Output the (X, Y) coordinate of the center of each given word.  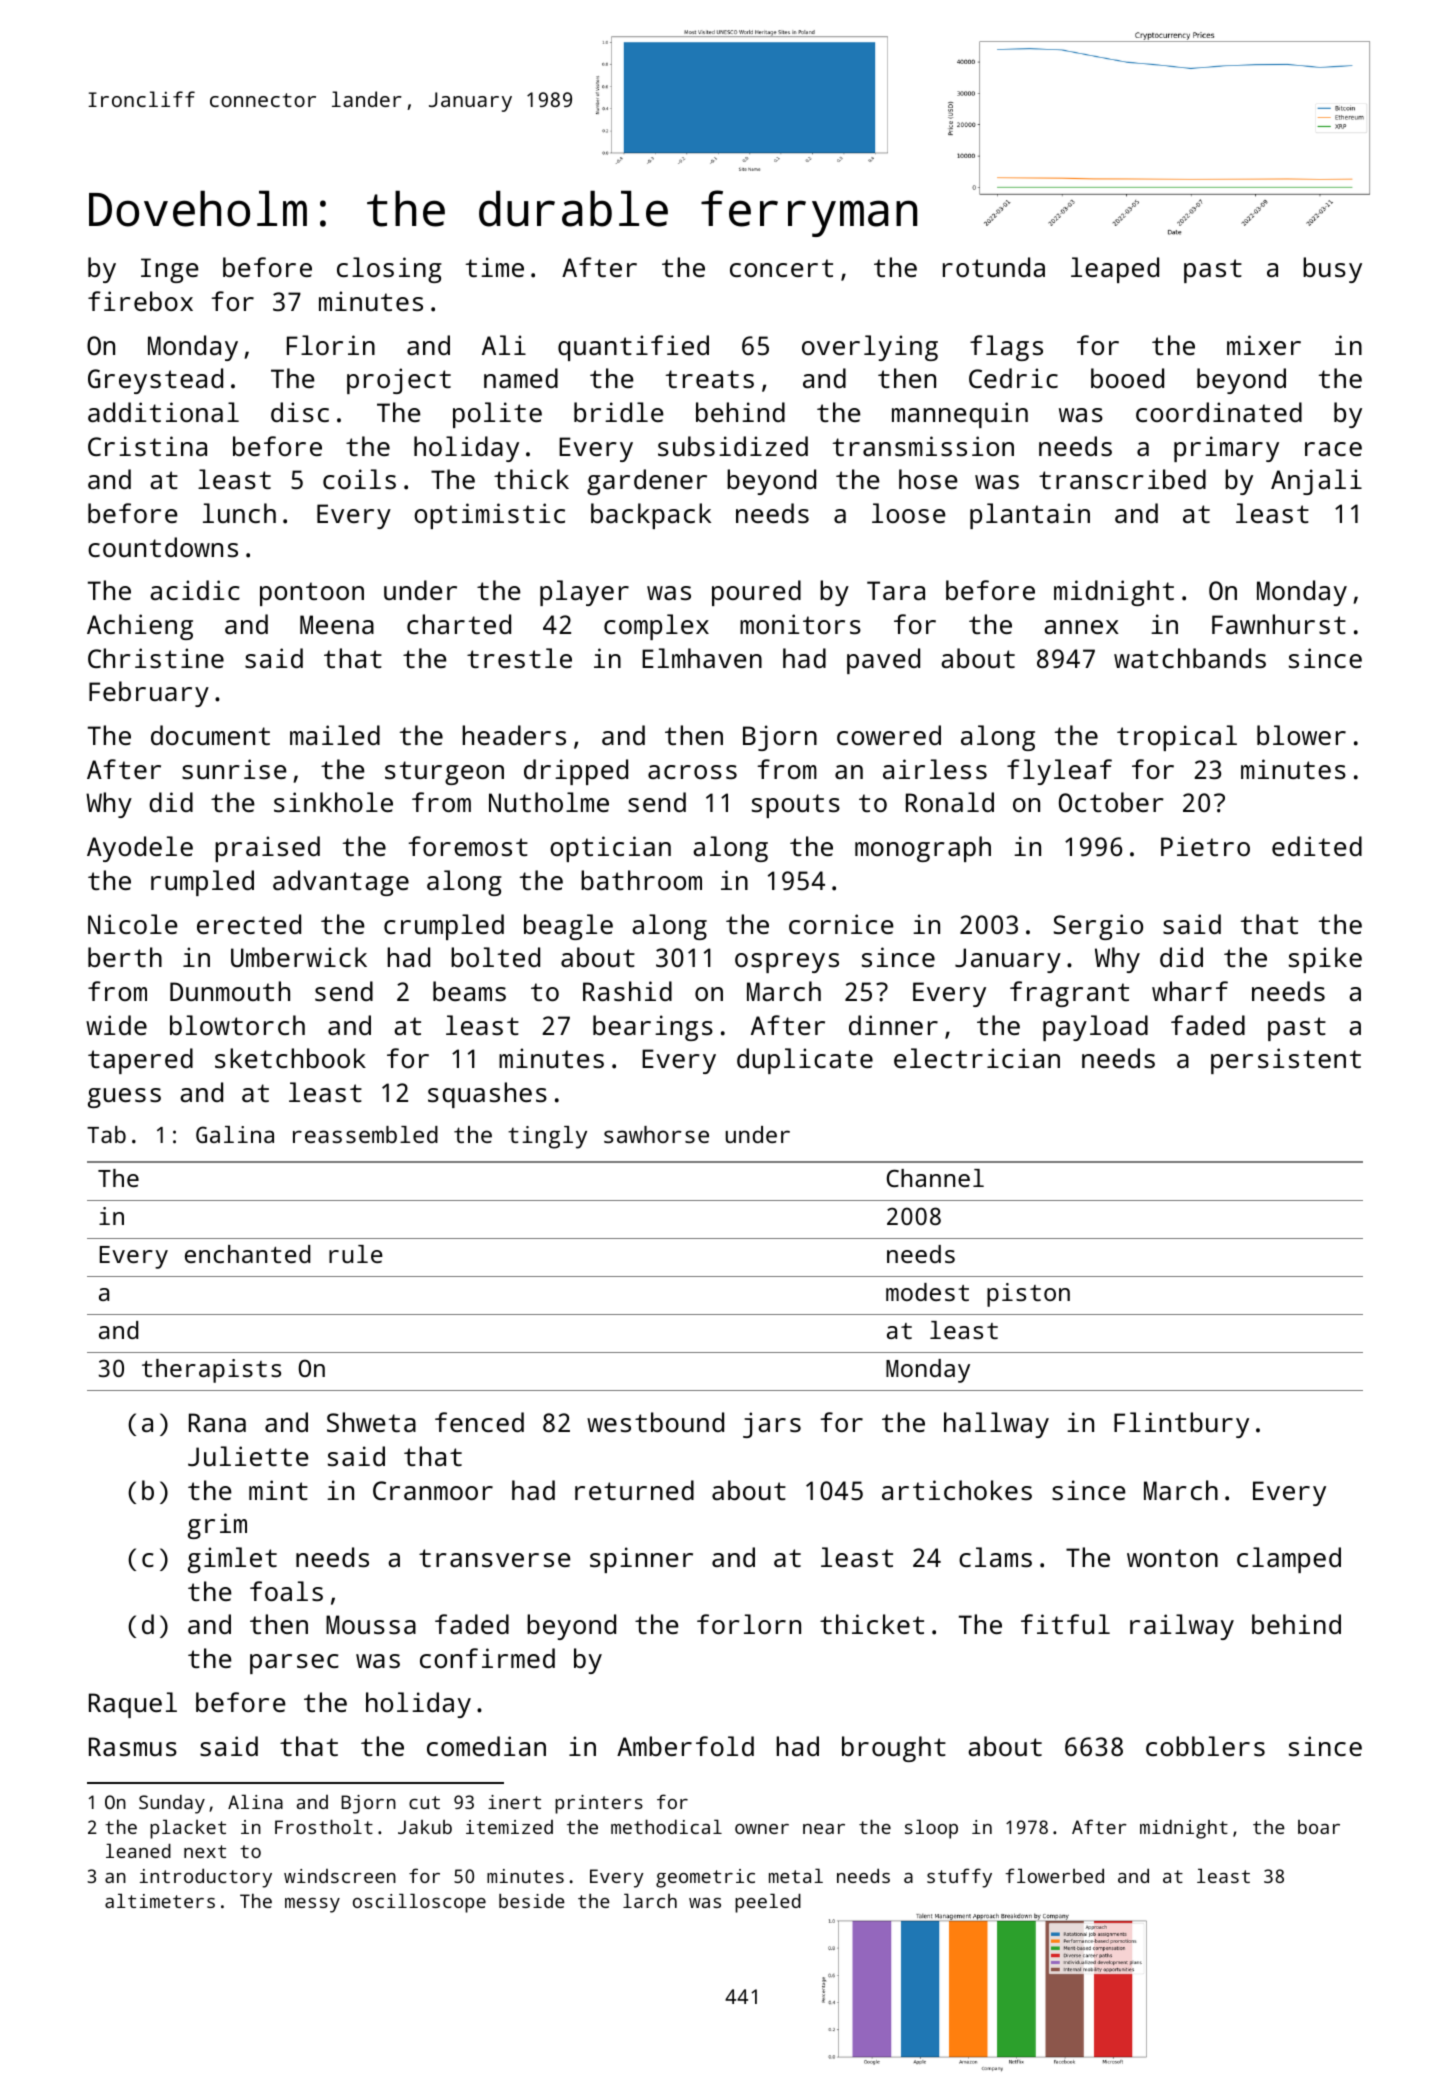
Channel (935, 1178)
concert (781, 268)
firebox (140, 301)
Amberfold (685, 1746)
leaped (1115, 270)
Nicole (133, 924)
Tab (106, 1134)
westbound (655, 1422)
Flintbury (1181, 1425)
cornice (841, 924)
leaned (138, 1850)
